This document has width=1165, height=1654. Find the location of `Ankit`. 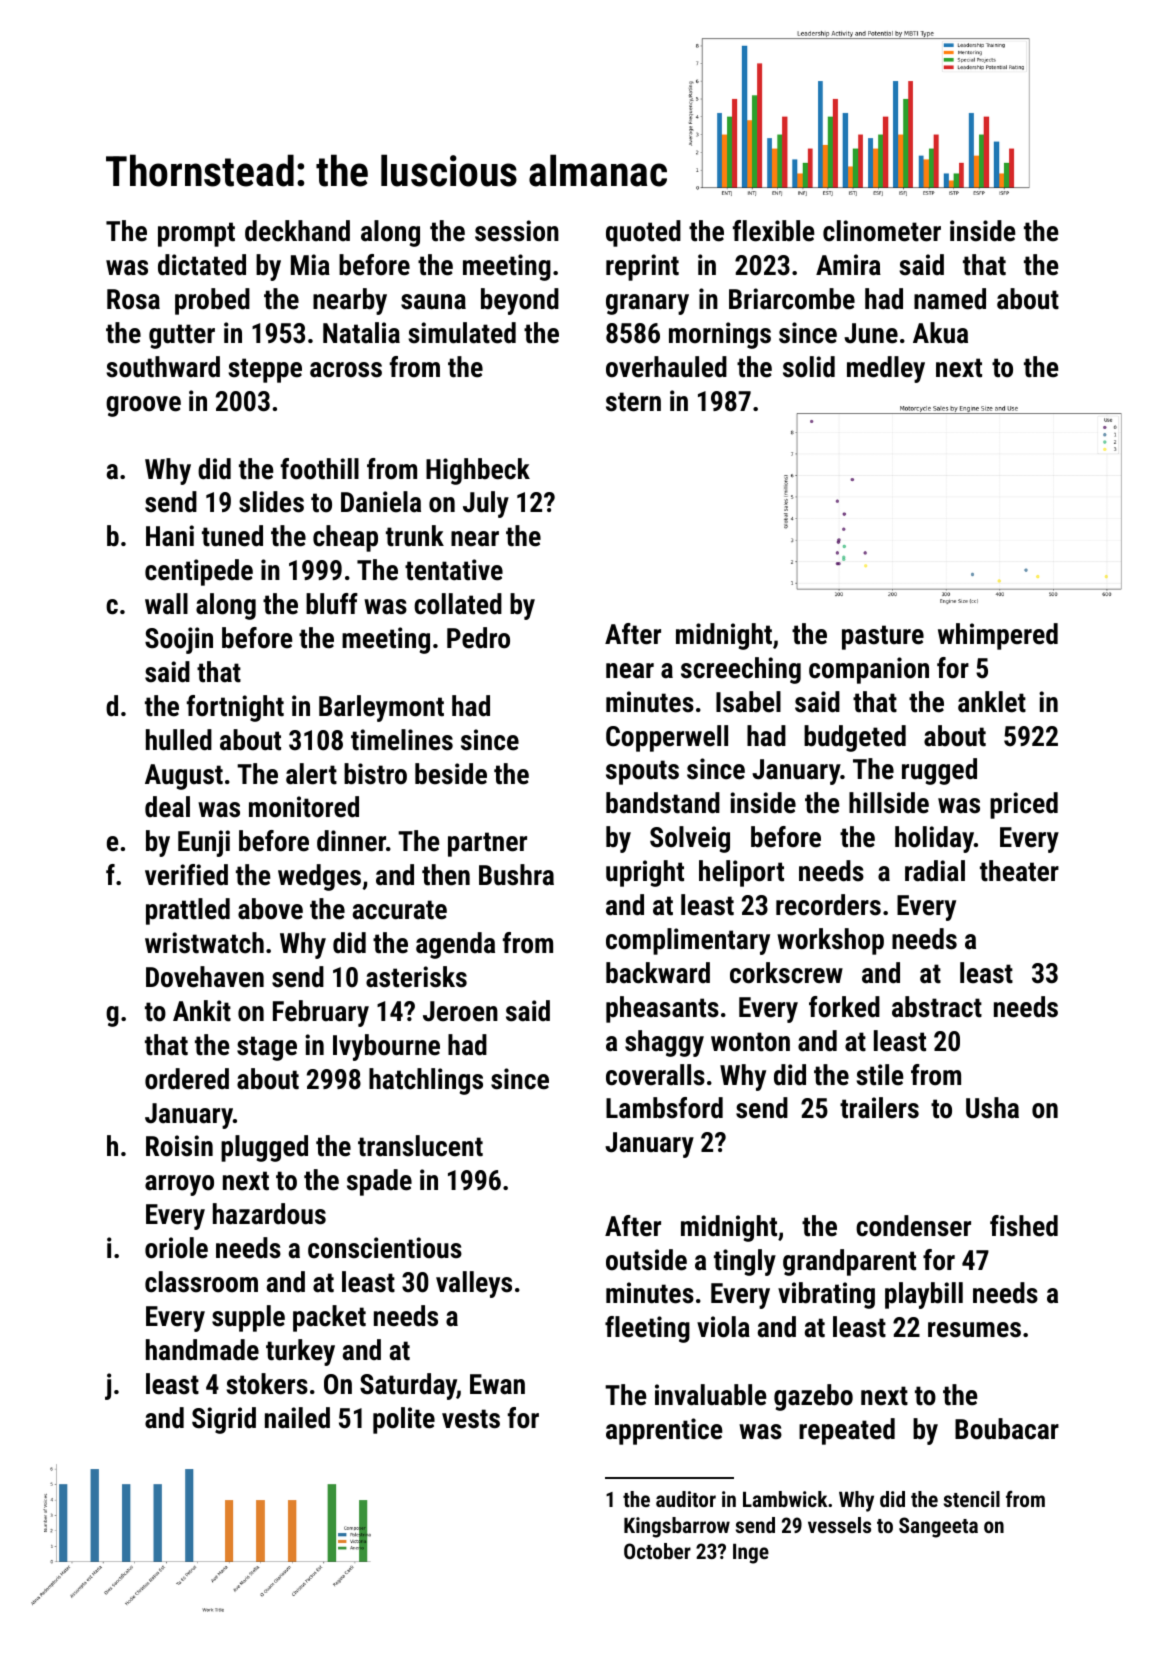

Ankit is located at coordinates (202, 1011).
